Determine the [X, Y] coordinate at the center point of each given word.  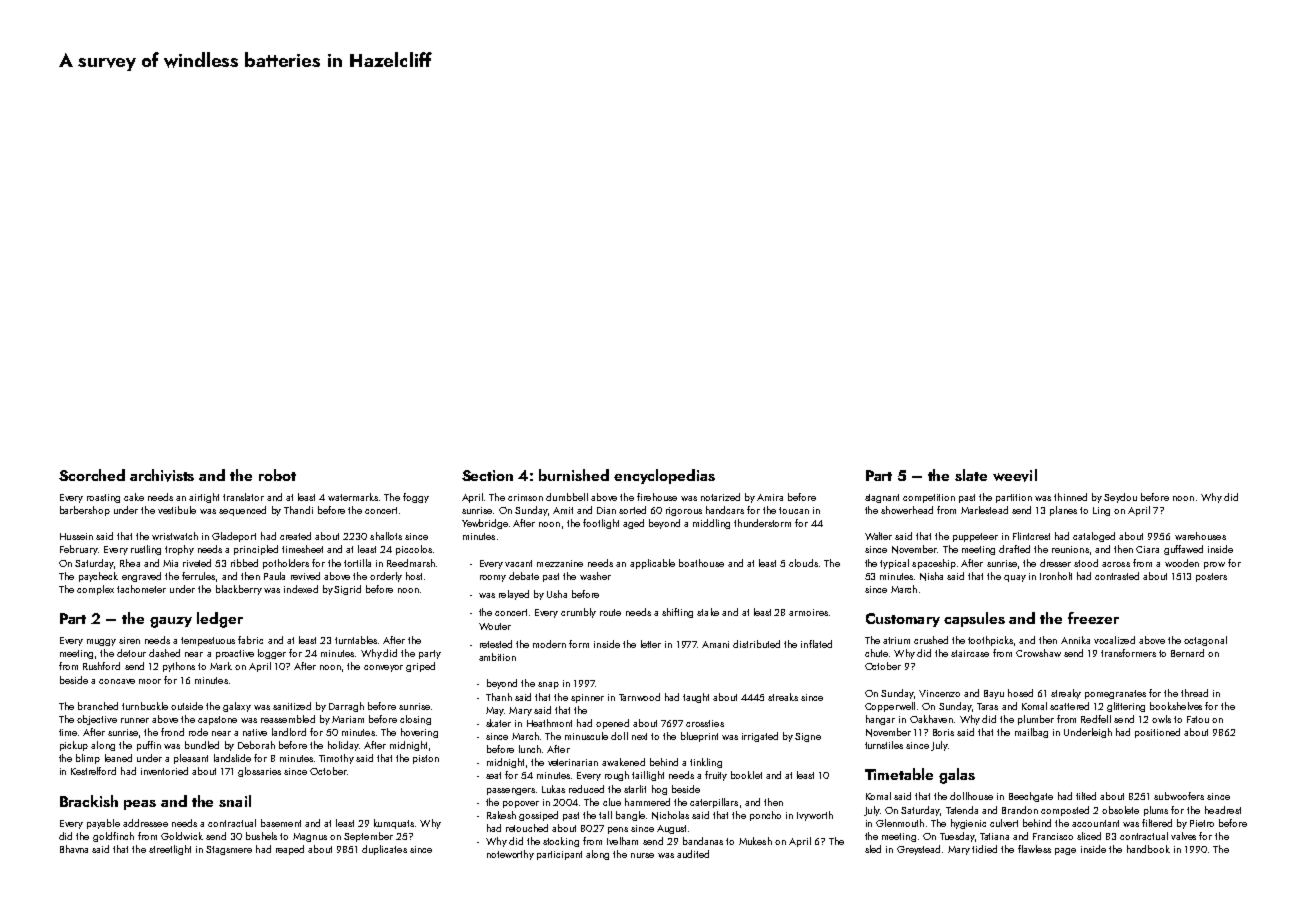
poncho [765, 816]
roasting [103, 498]
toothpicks [990, 641]
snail [235, 801]
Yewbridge [485, 524]
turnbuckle [145, 706]
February [79, 550]
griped [420, 667]
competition [929, 498]
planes [1063, 511]
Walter [878, 536]
